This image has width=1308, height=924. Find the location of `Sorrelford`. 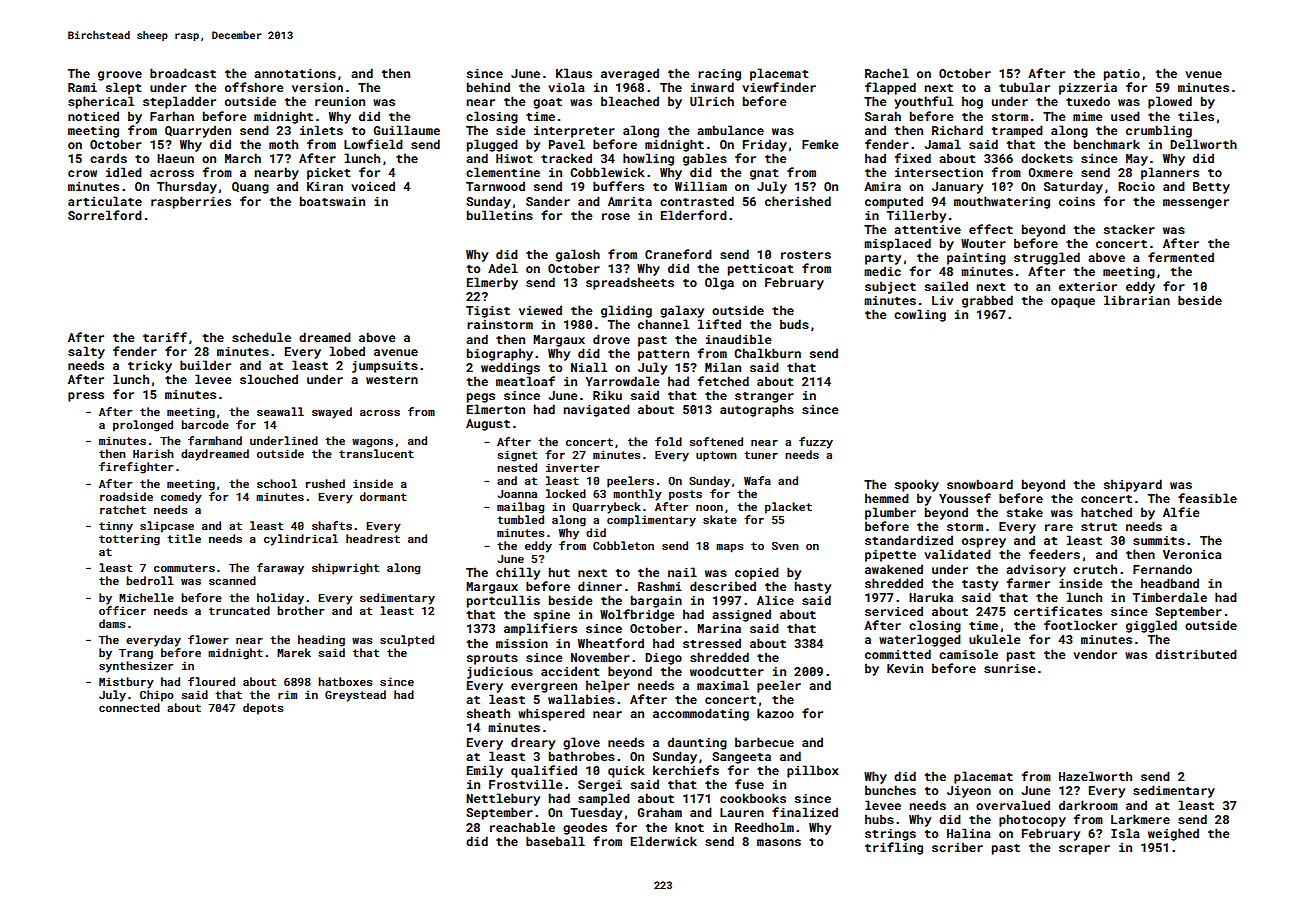

Sorrelford is located at coordinates (105, 215).
